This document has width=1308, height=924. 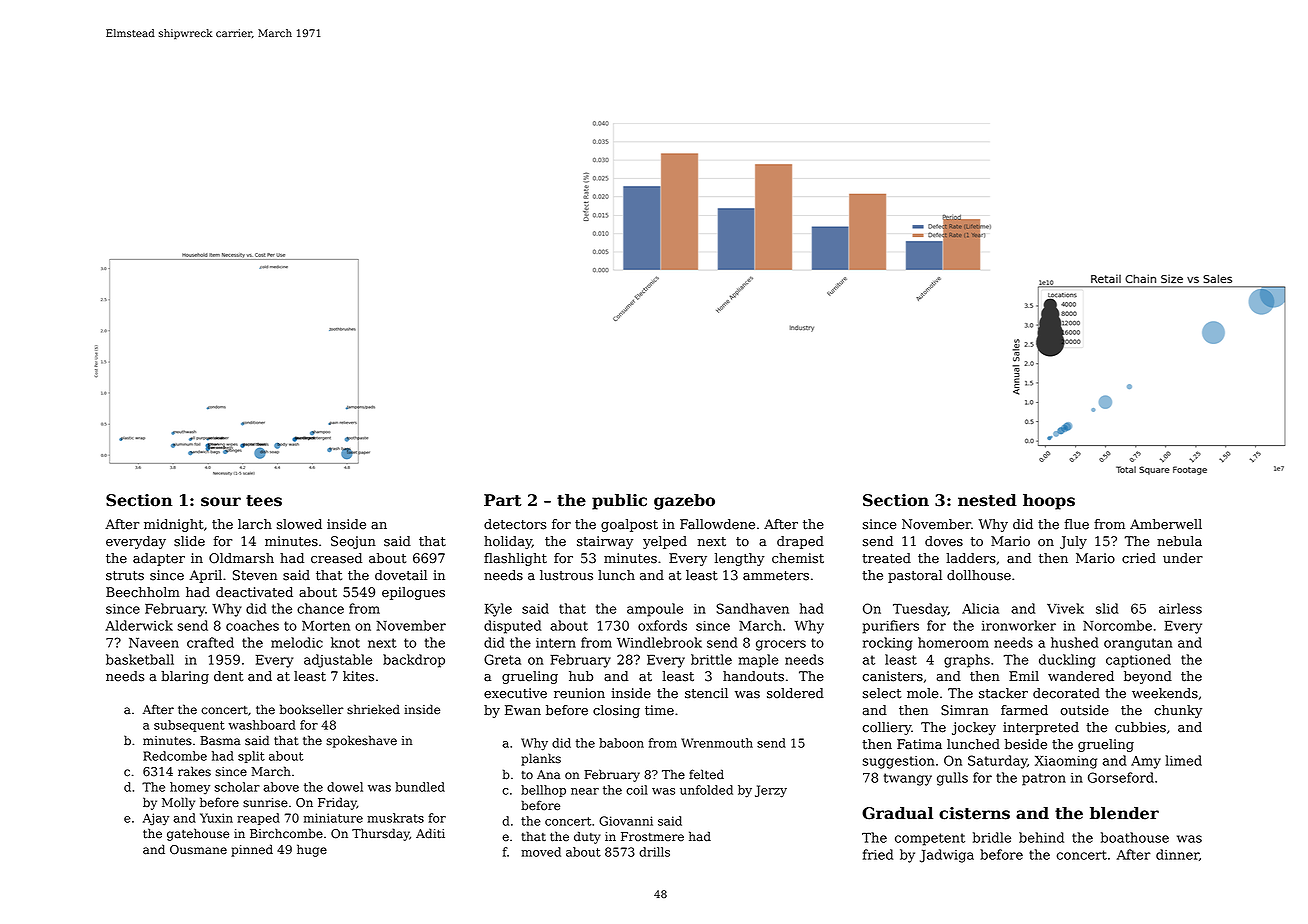 I want to click on handouts, so click(x=753, y=676).
